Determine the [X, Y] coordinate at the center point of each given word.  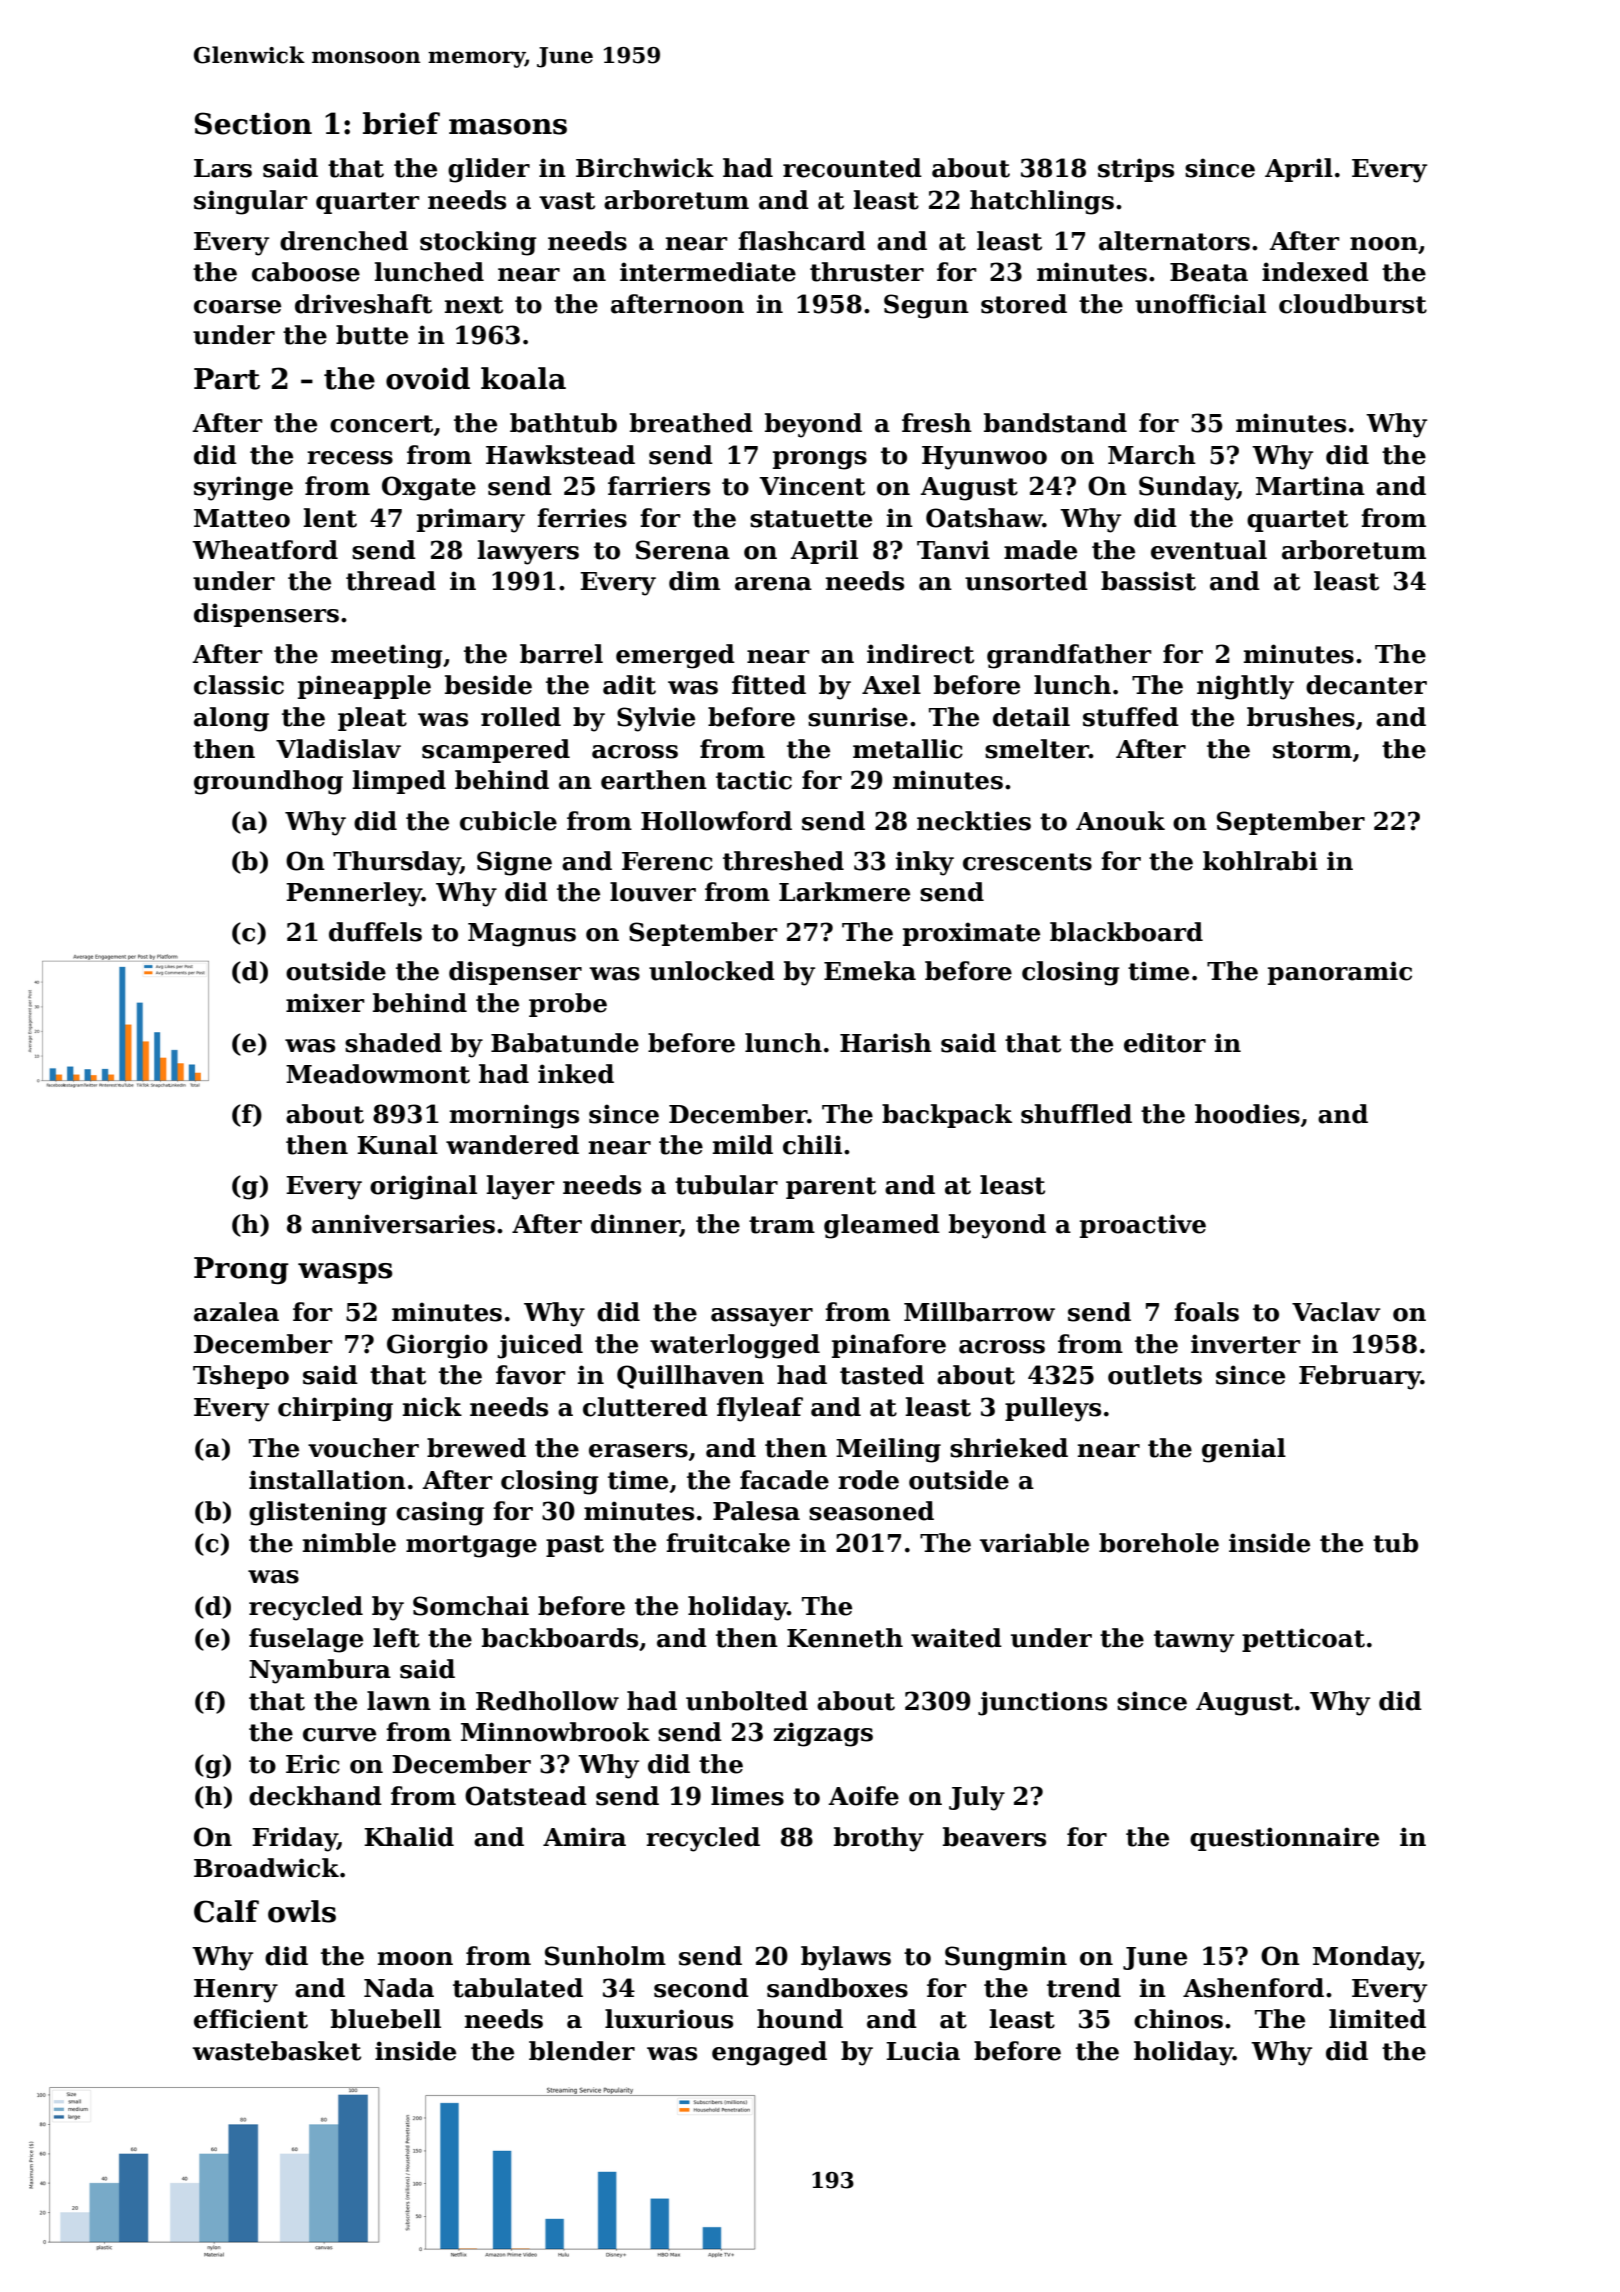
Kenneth [845, 1638]
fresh [937, 423]
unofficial [1200, 304]
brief [401, 123]
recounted [852, 168]
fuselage [306, 1640]
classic [239, 685]
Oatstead [526, 1796]
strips [1136, 170]
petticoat [1303, 1640]
